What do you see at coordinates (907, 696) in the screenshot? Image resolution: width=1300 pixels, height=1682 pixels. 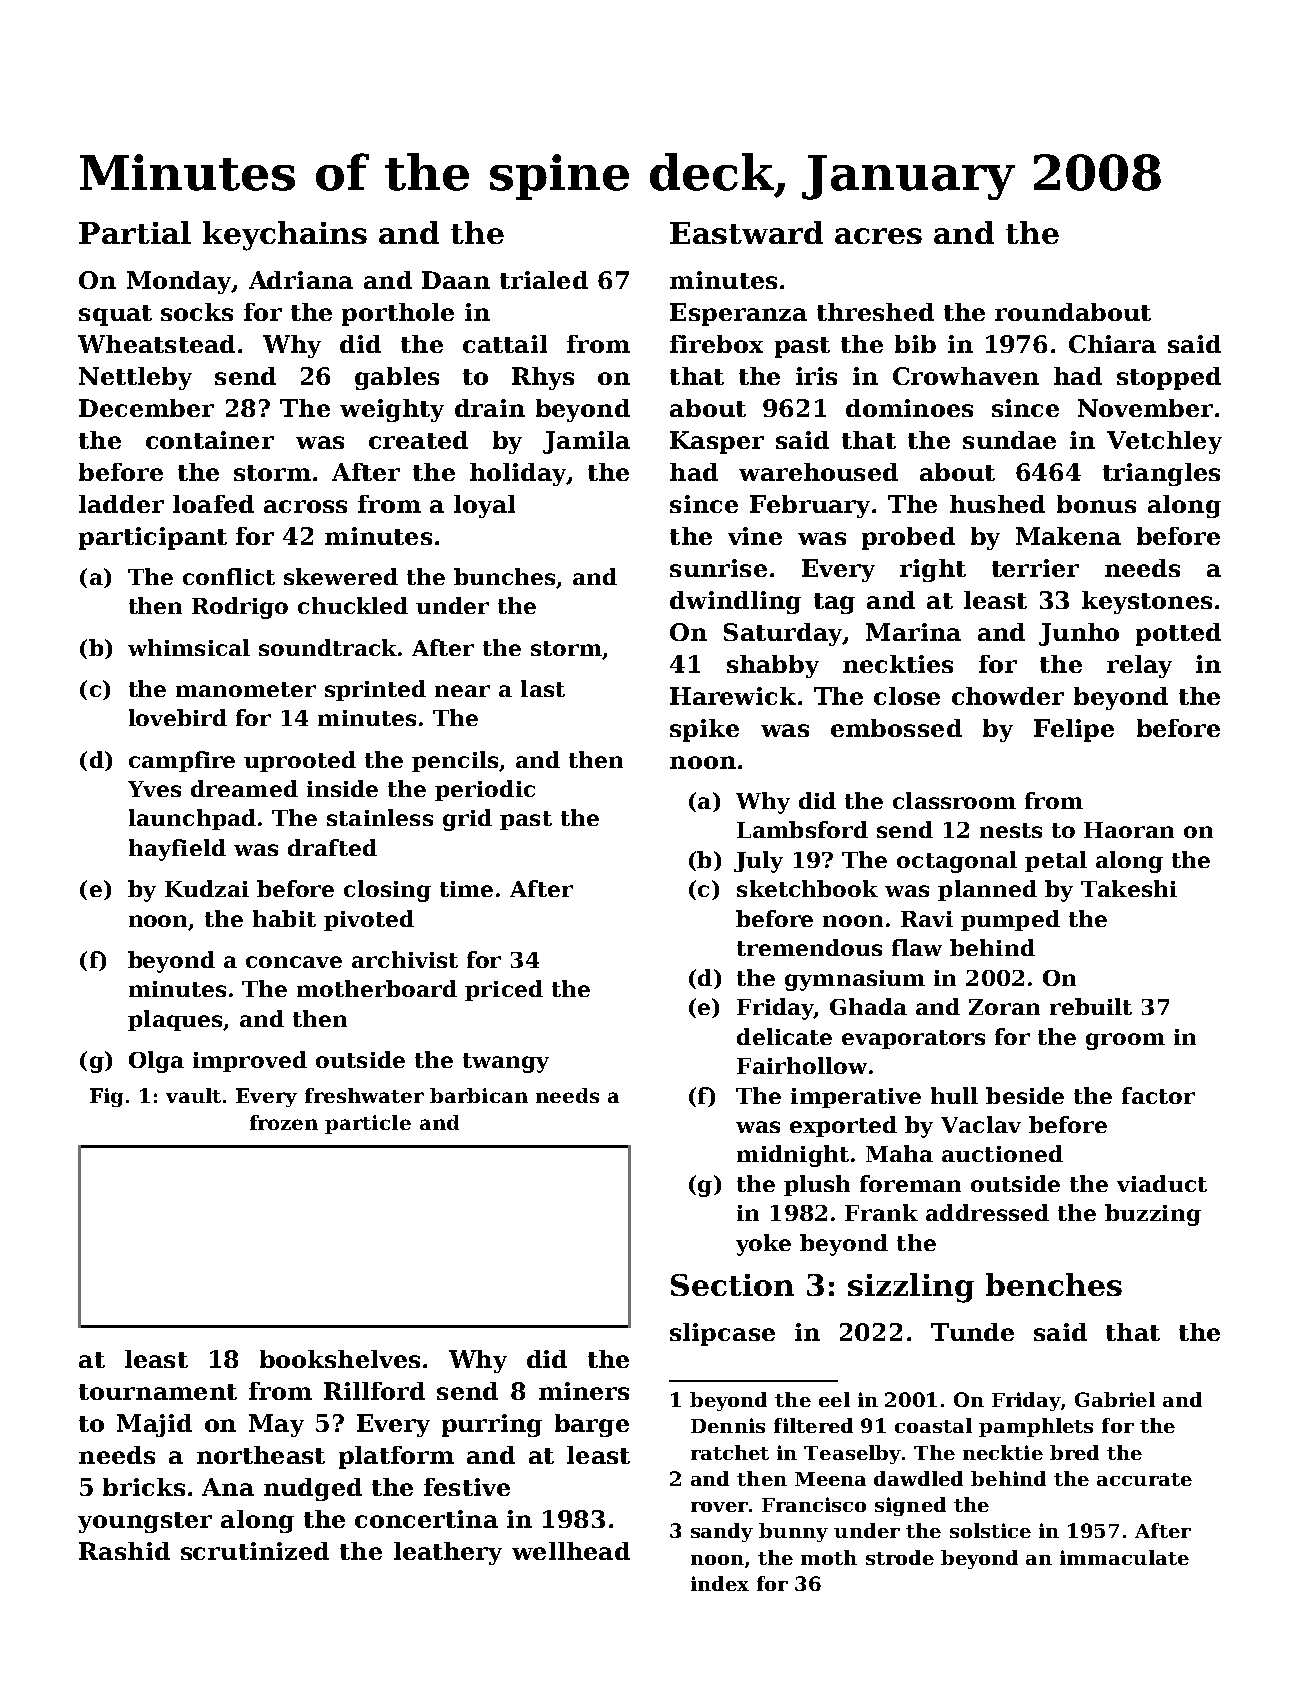 I see `close` at bounding box center [907, 696].
